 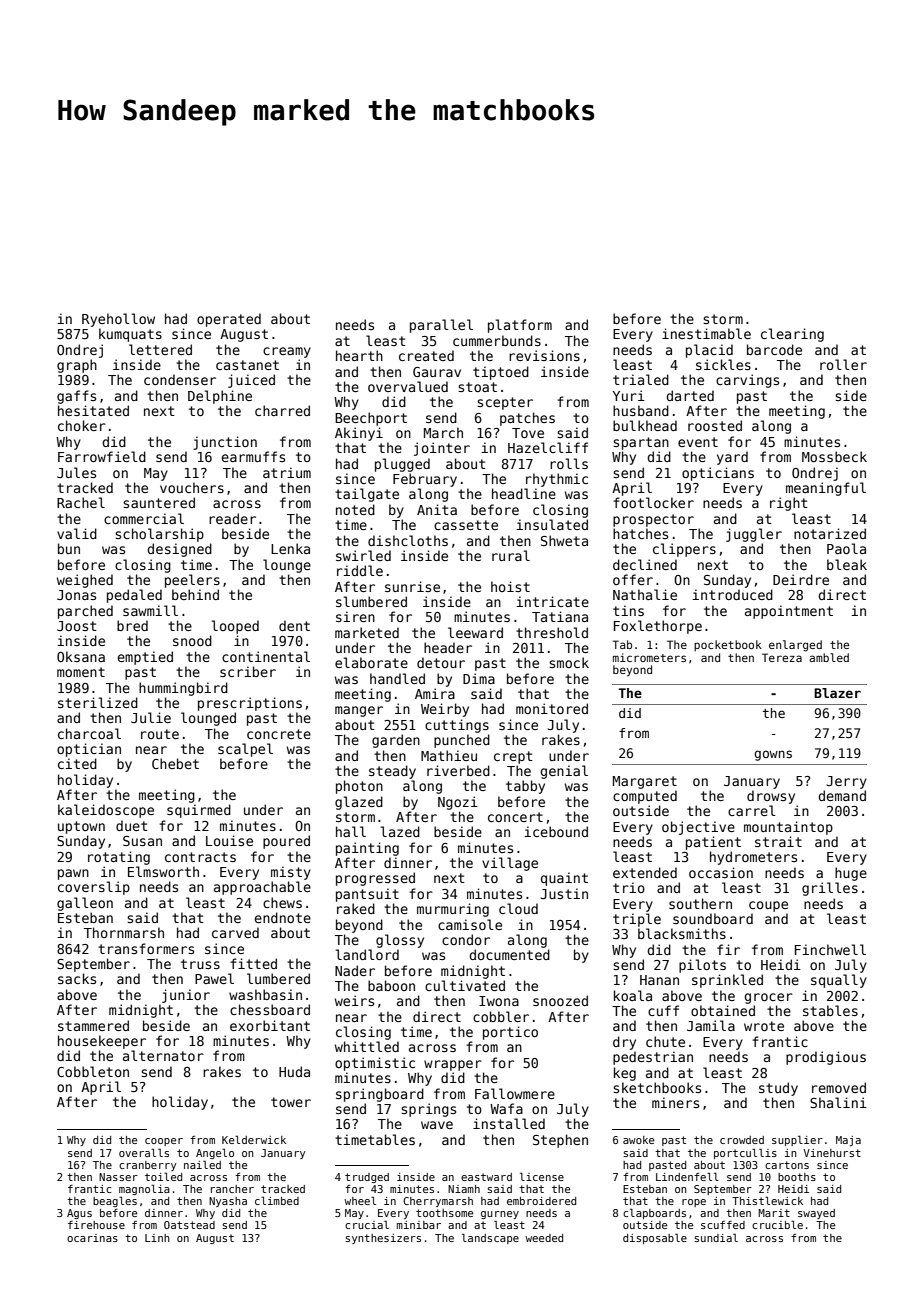 What do you see at coordinates (441, 326) in the page?
I see `parallel` at bounding box center [441, 326].
